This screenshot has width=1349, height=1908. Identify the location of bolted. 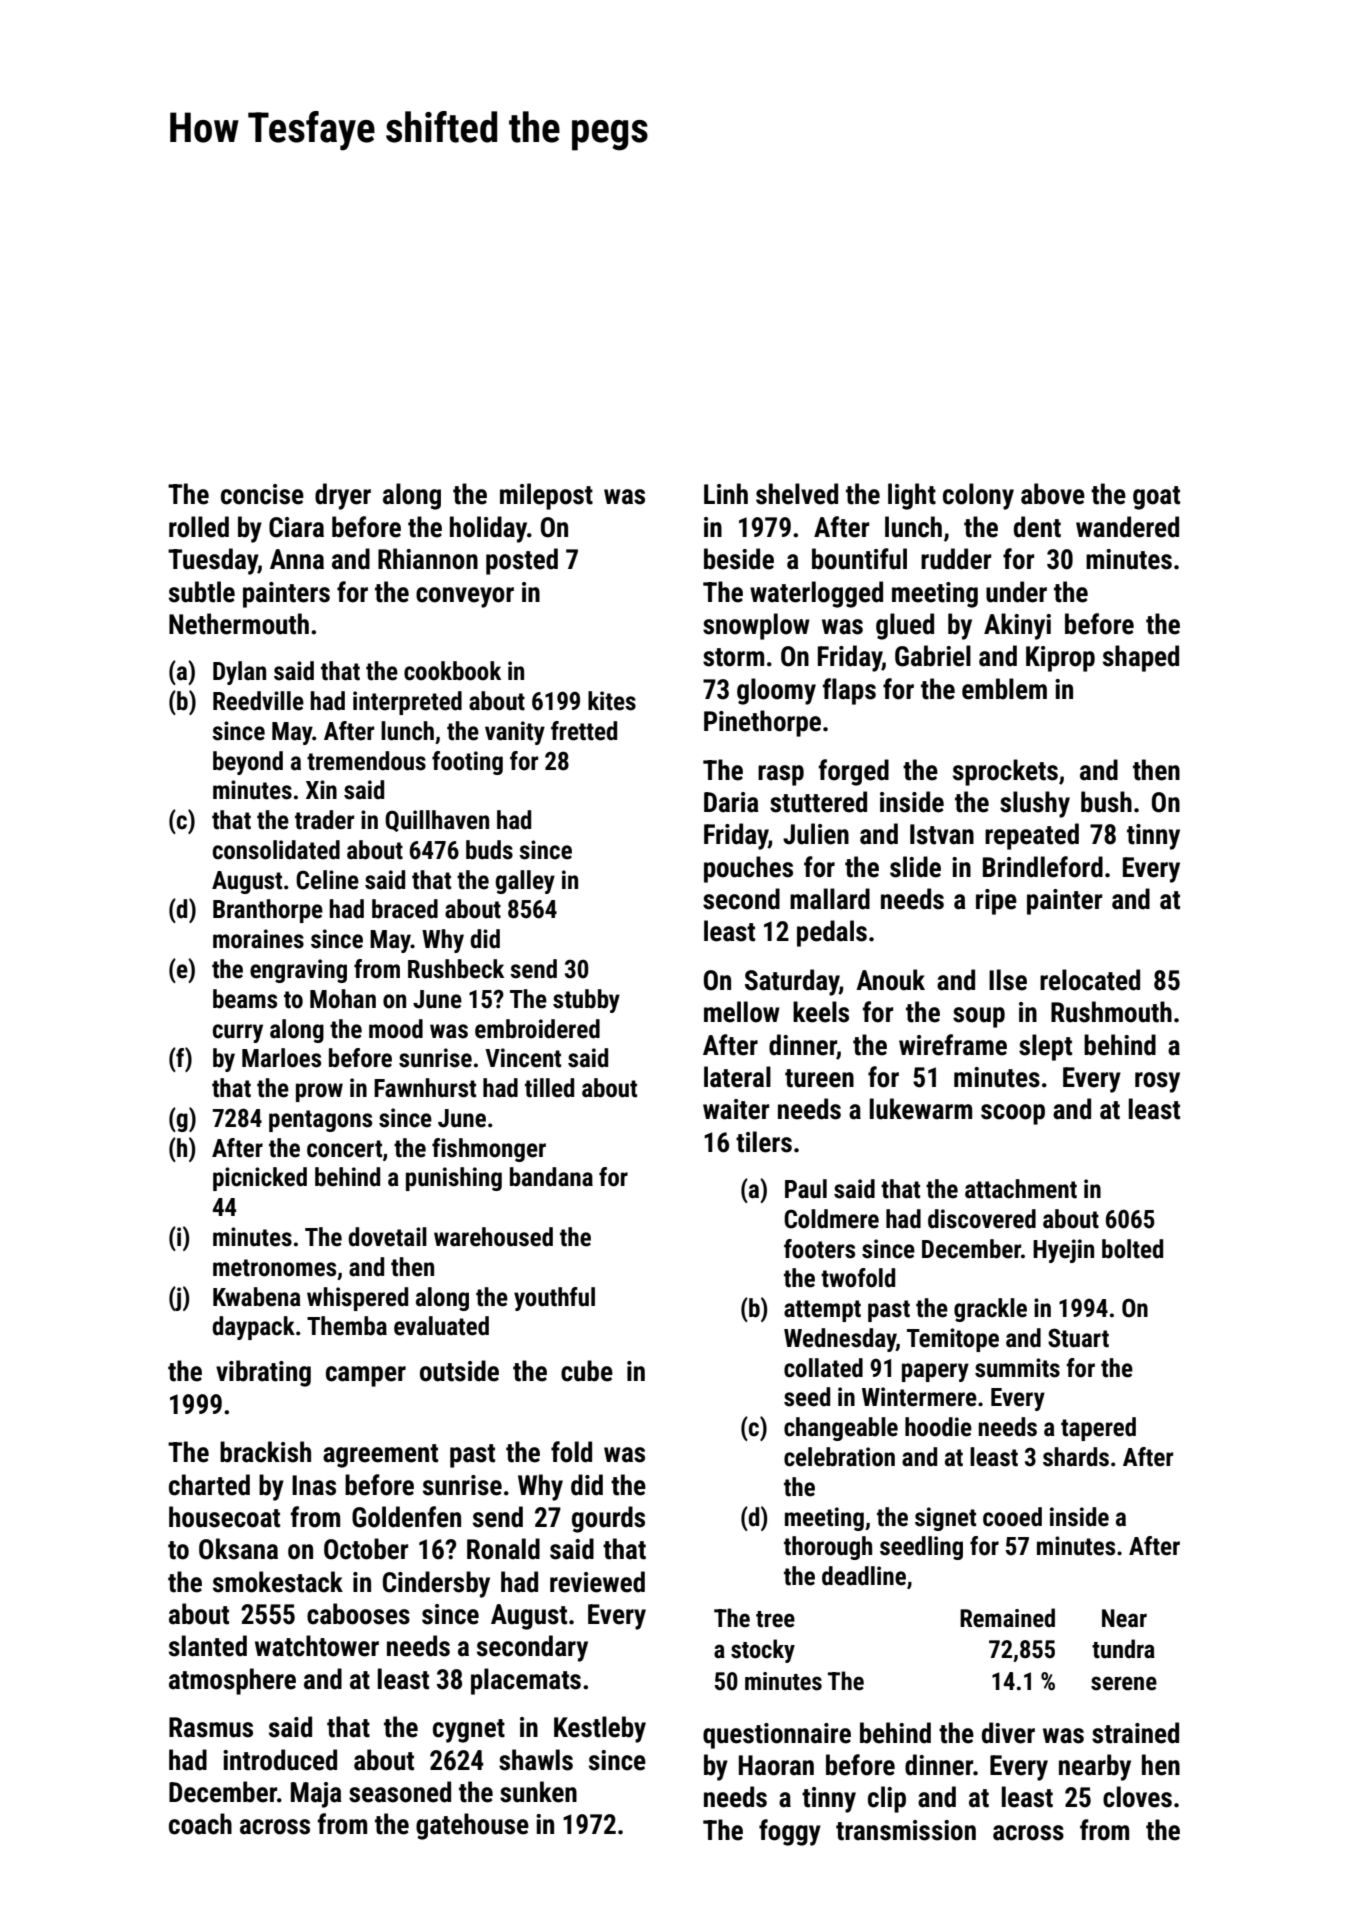
(1132, 1249).
